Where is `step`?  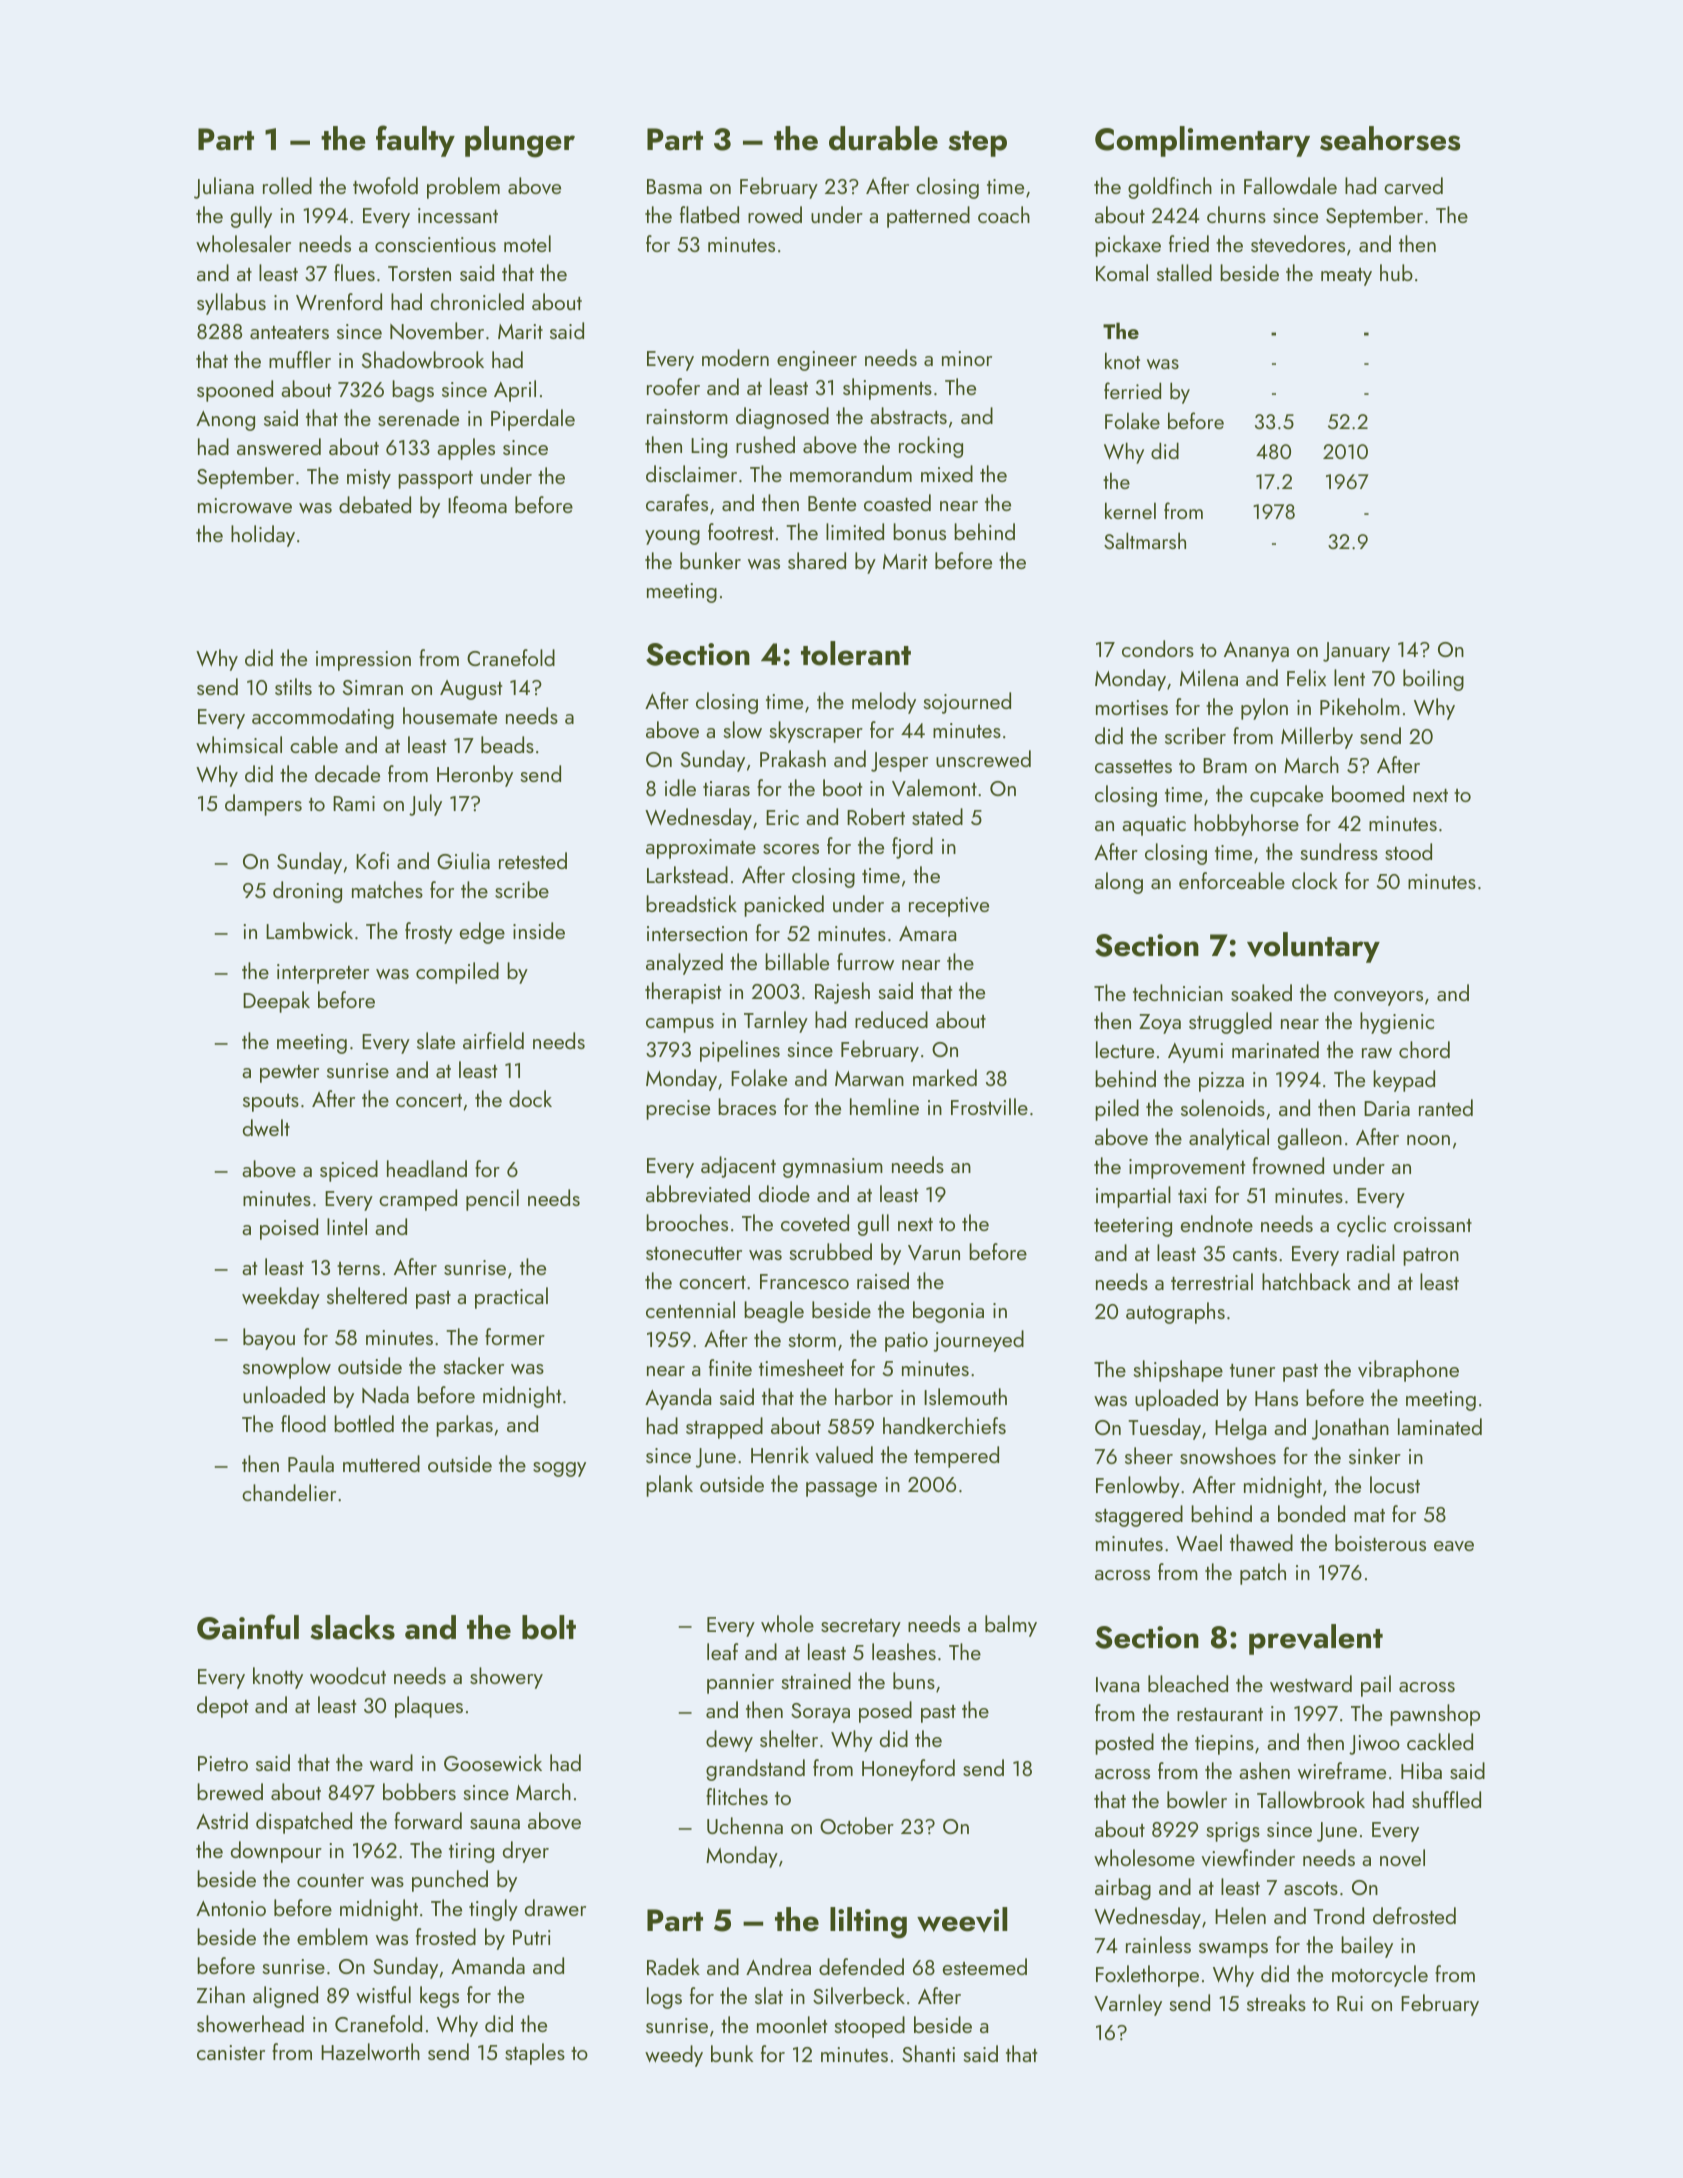 step is located at coordinates (977, 144).
